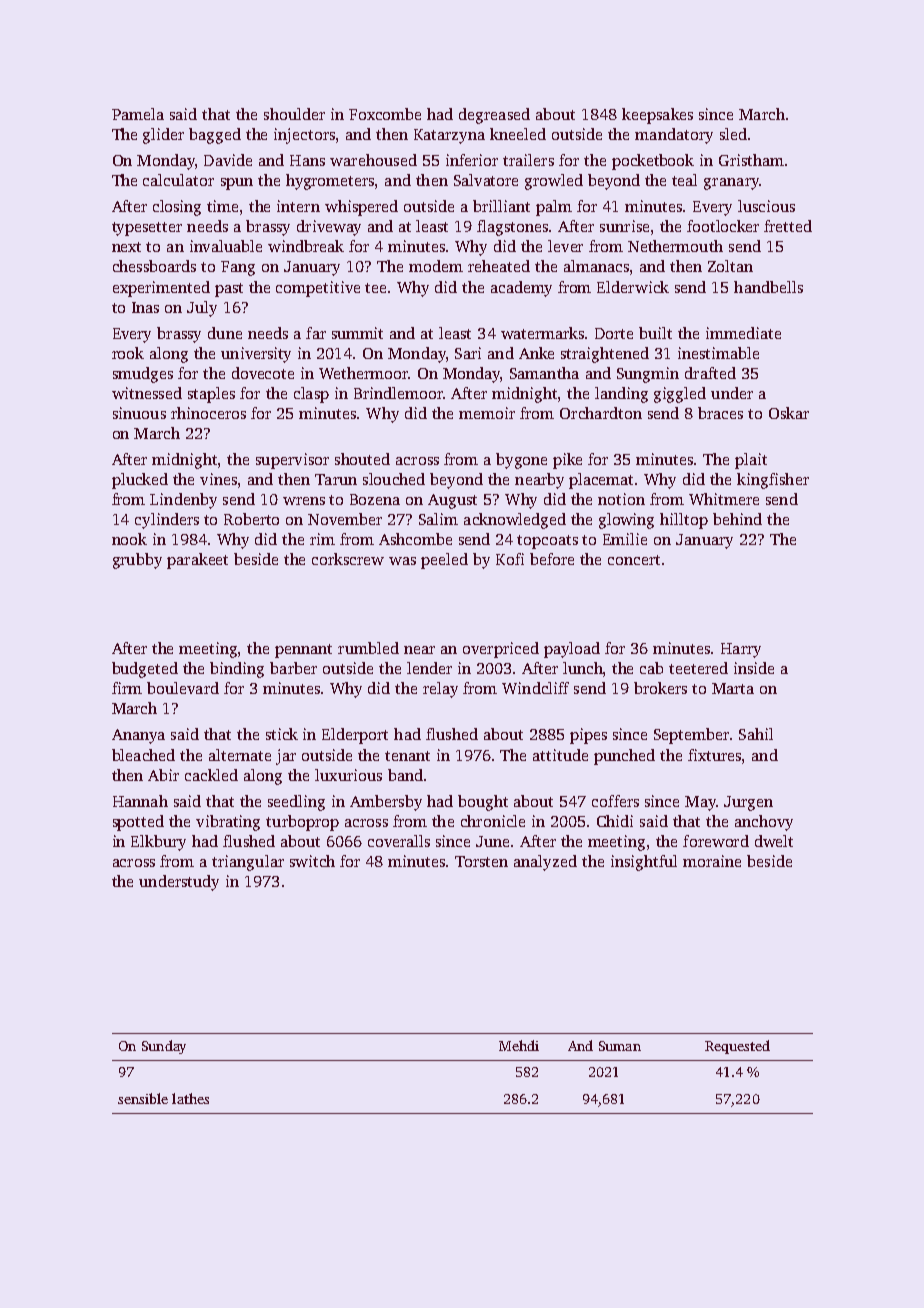 The height and width of the image is (1308, 924). What do you see at coordinates (190, 1098) in the image?
I see `lathes` at bounding box center [190, 1098].
